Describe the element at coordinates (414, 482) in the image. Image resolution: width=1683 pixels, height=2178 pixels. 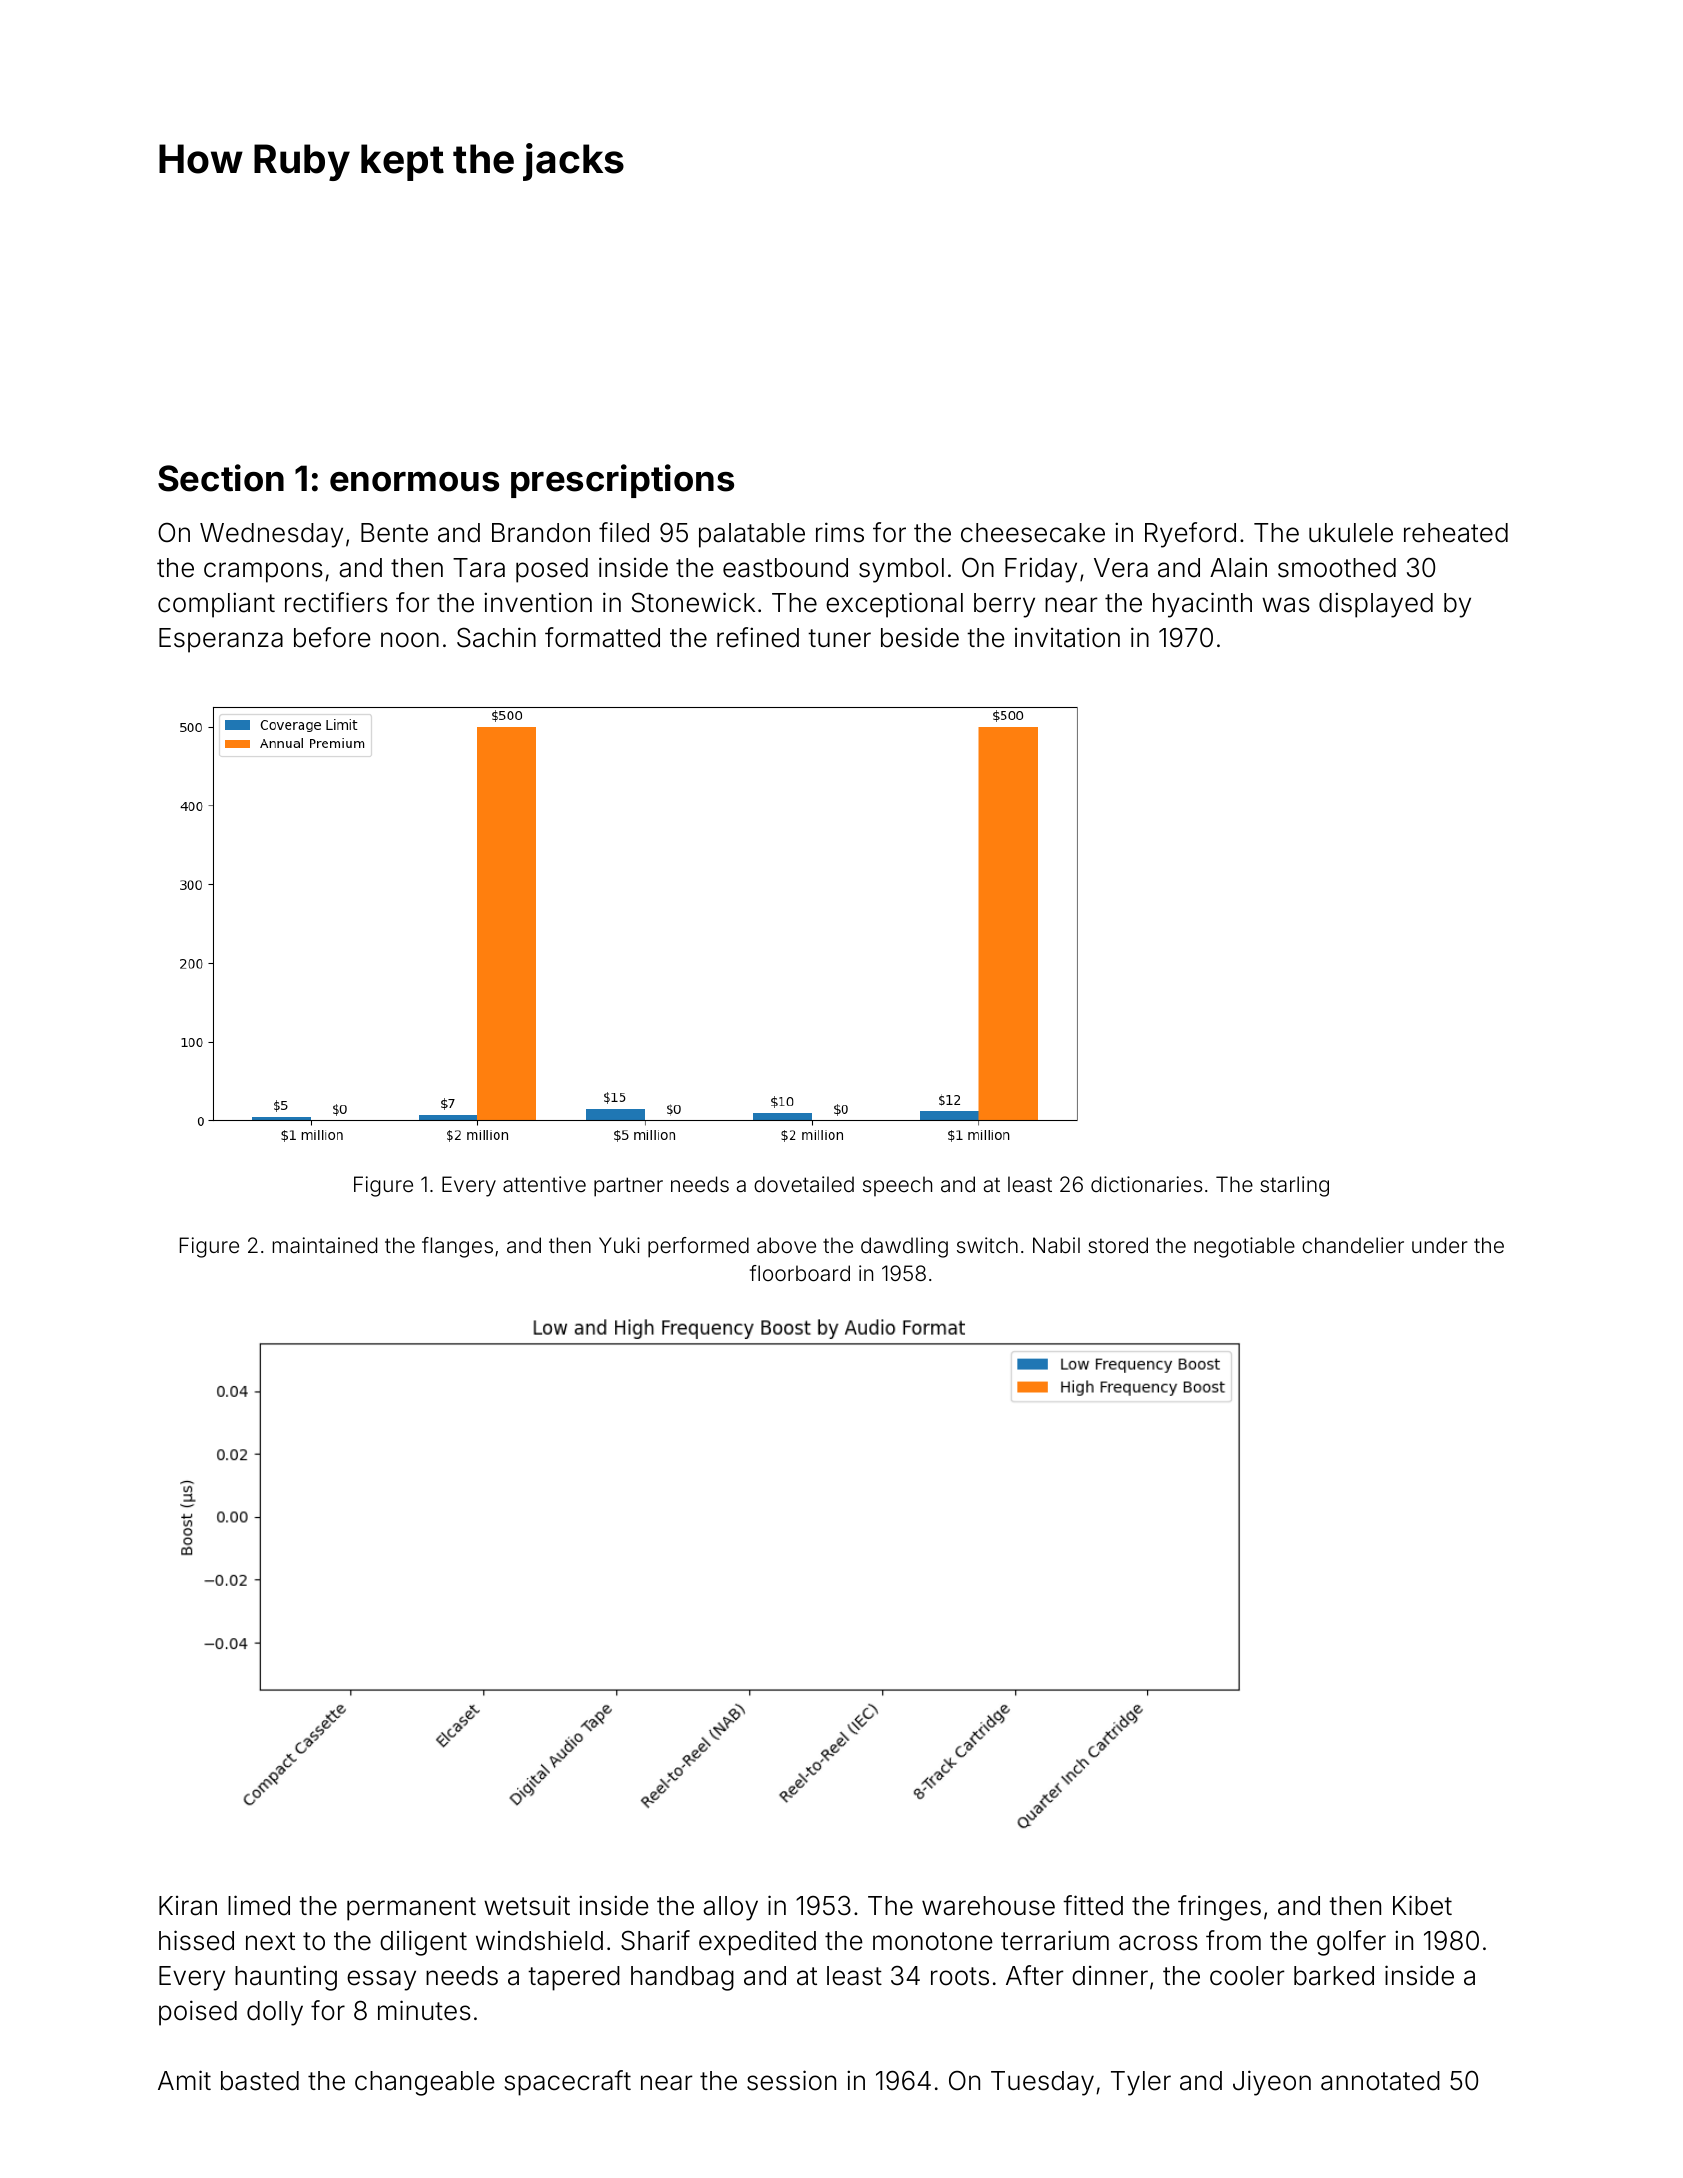
I see `enormous` at that location.
